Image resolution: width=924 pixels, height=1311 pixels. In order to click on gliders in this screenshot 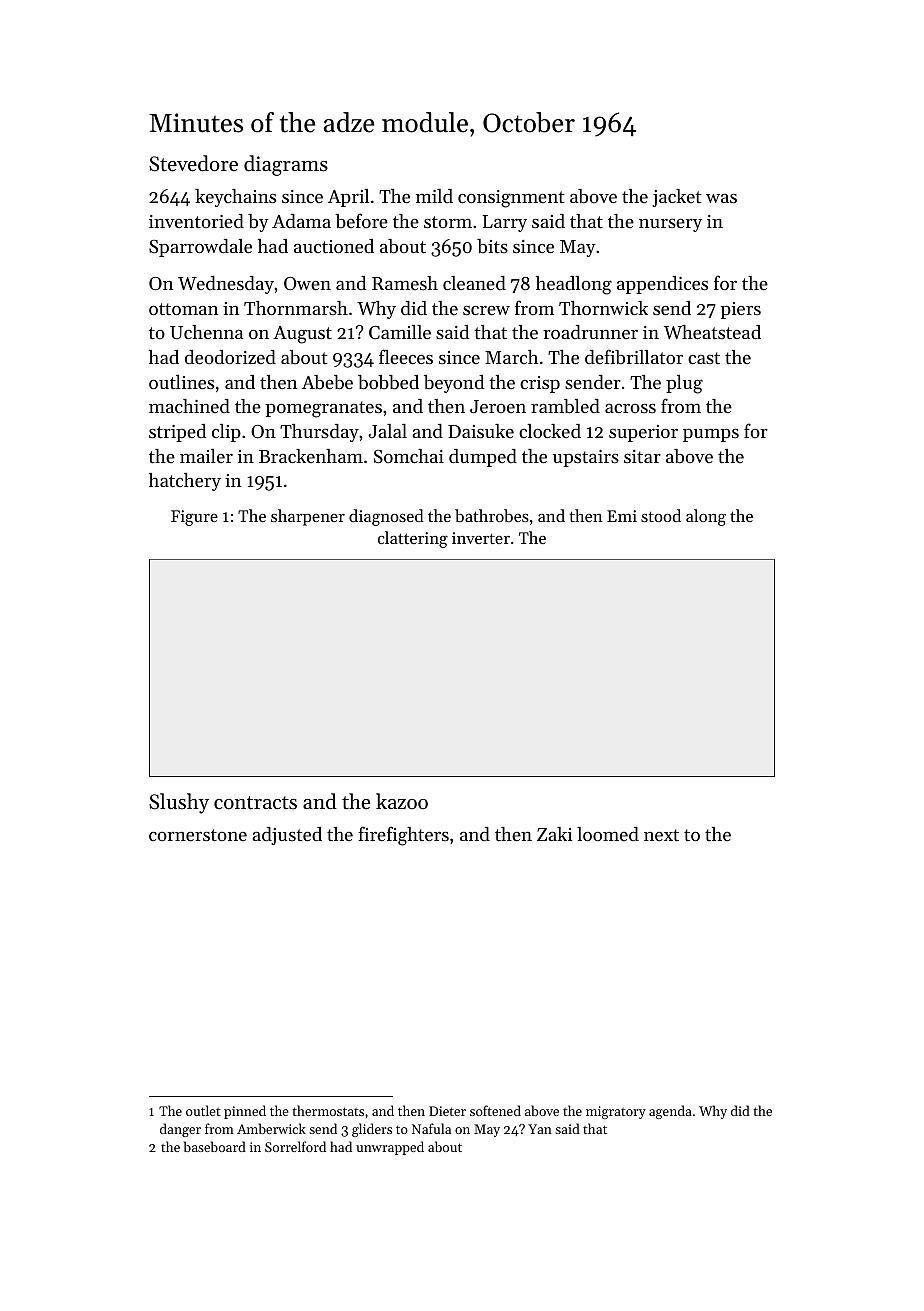, I will do `click(372, 1130)`.
